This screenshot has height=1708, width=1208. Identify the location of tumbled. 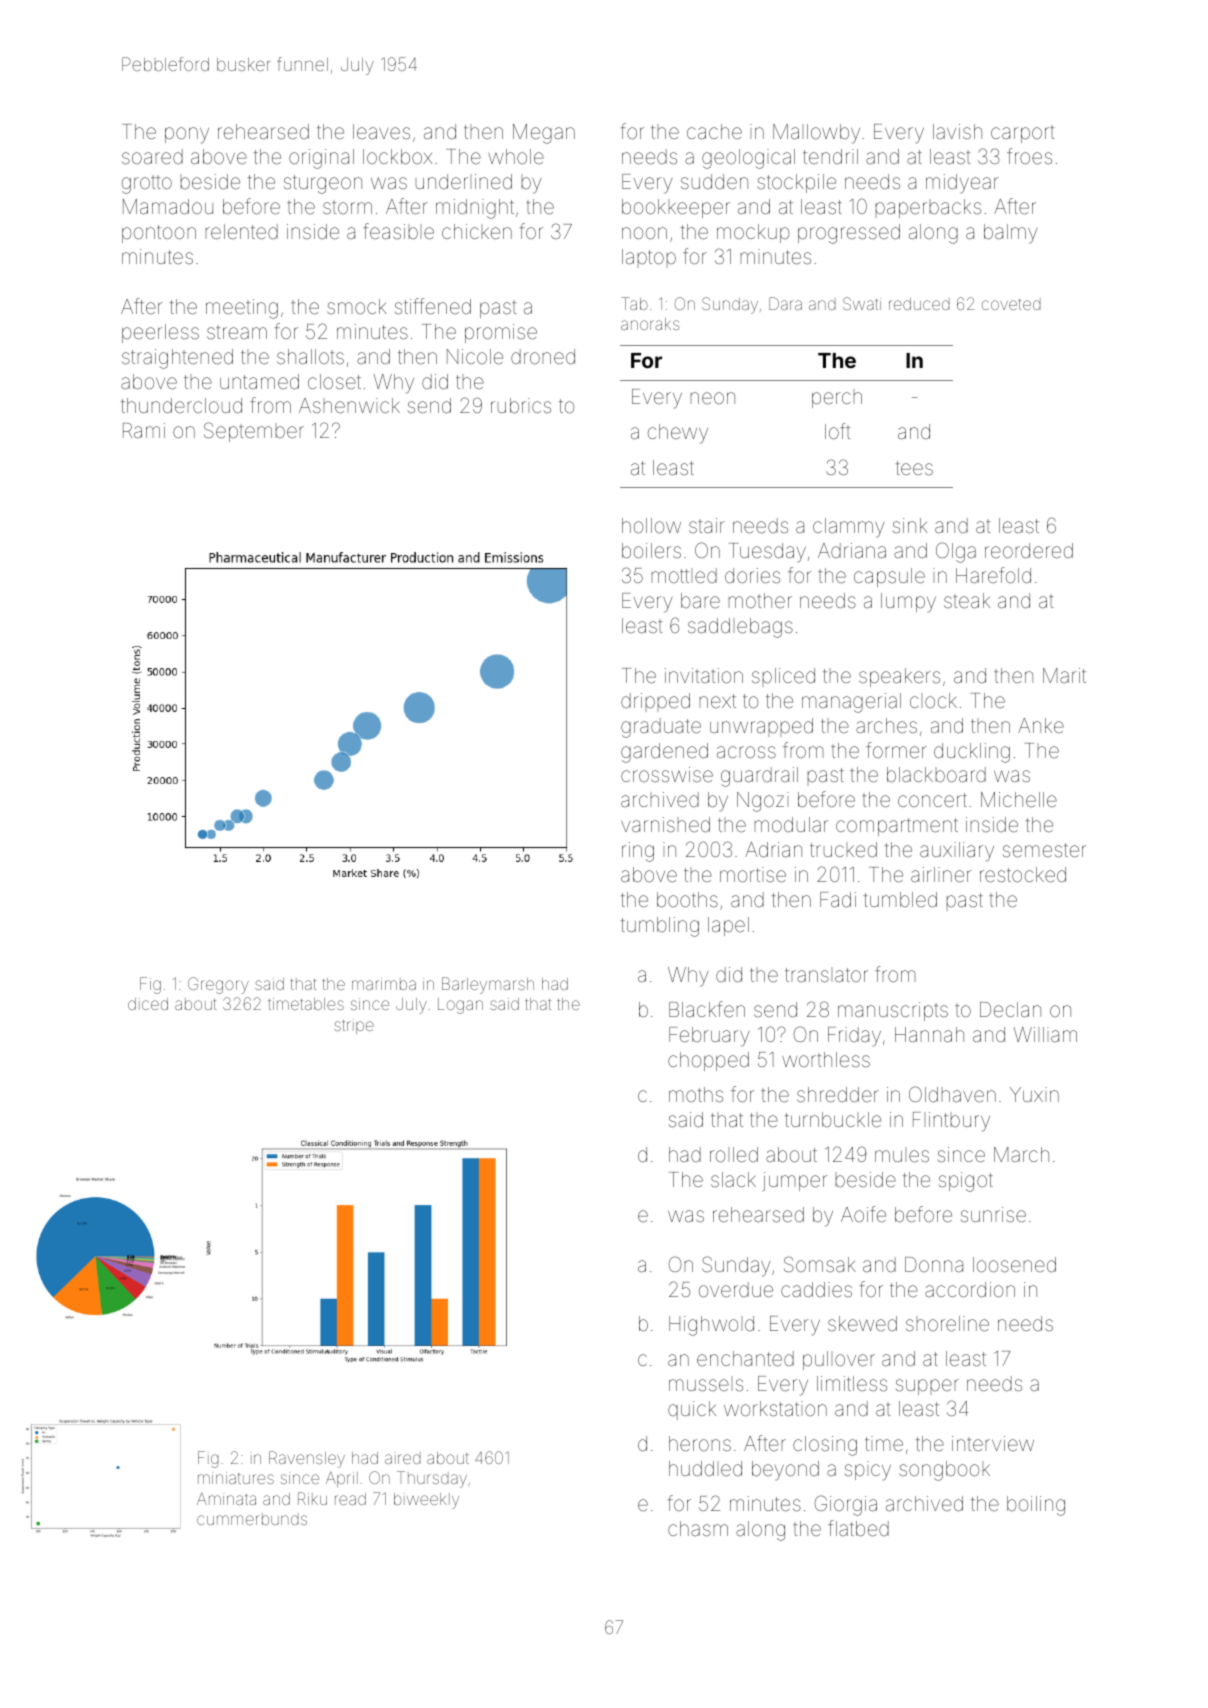
(900, 899).
